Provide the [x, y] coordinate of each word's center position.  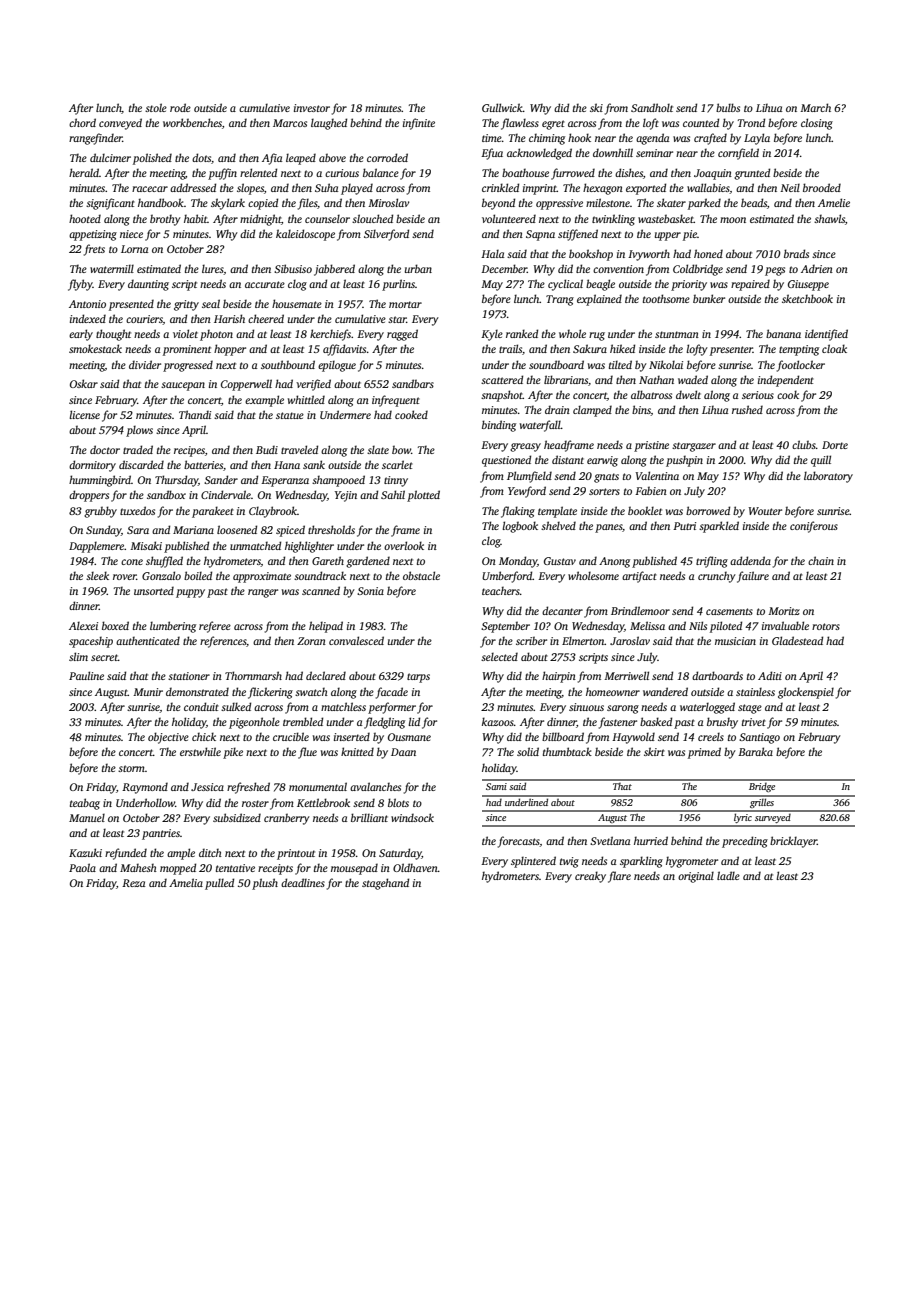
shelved [558, 525]
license [84, 414]
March [815, 107]
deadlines [303, 882]
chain [821, 560]
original [696, 877]
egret [553, 125]
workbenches [192, 122]
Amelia [186, 882]
